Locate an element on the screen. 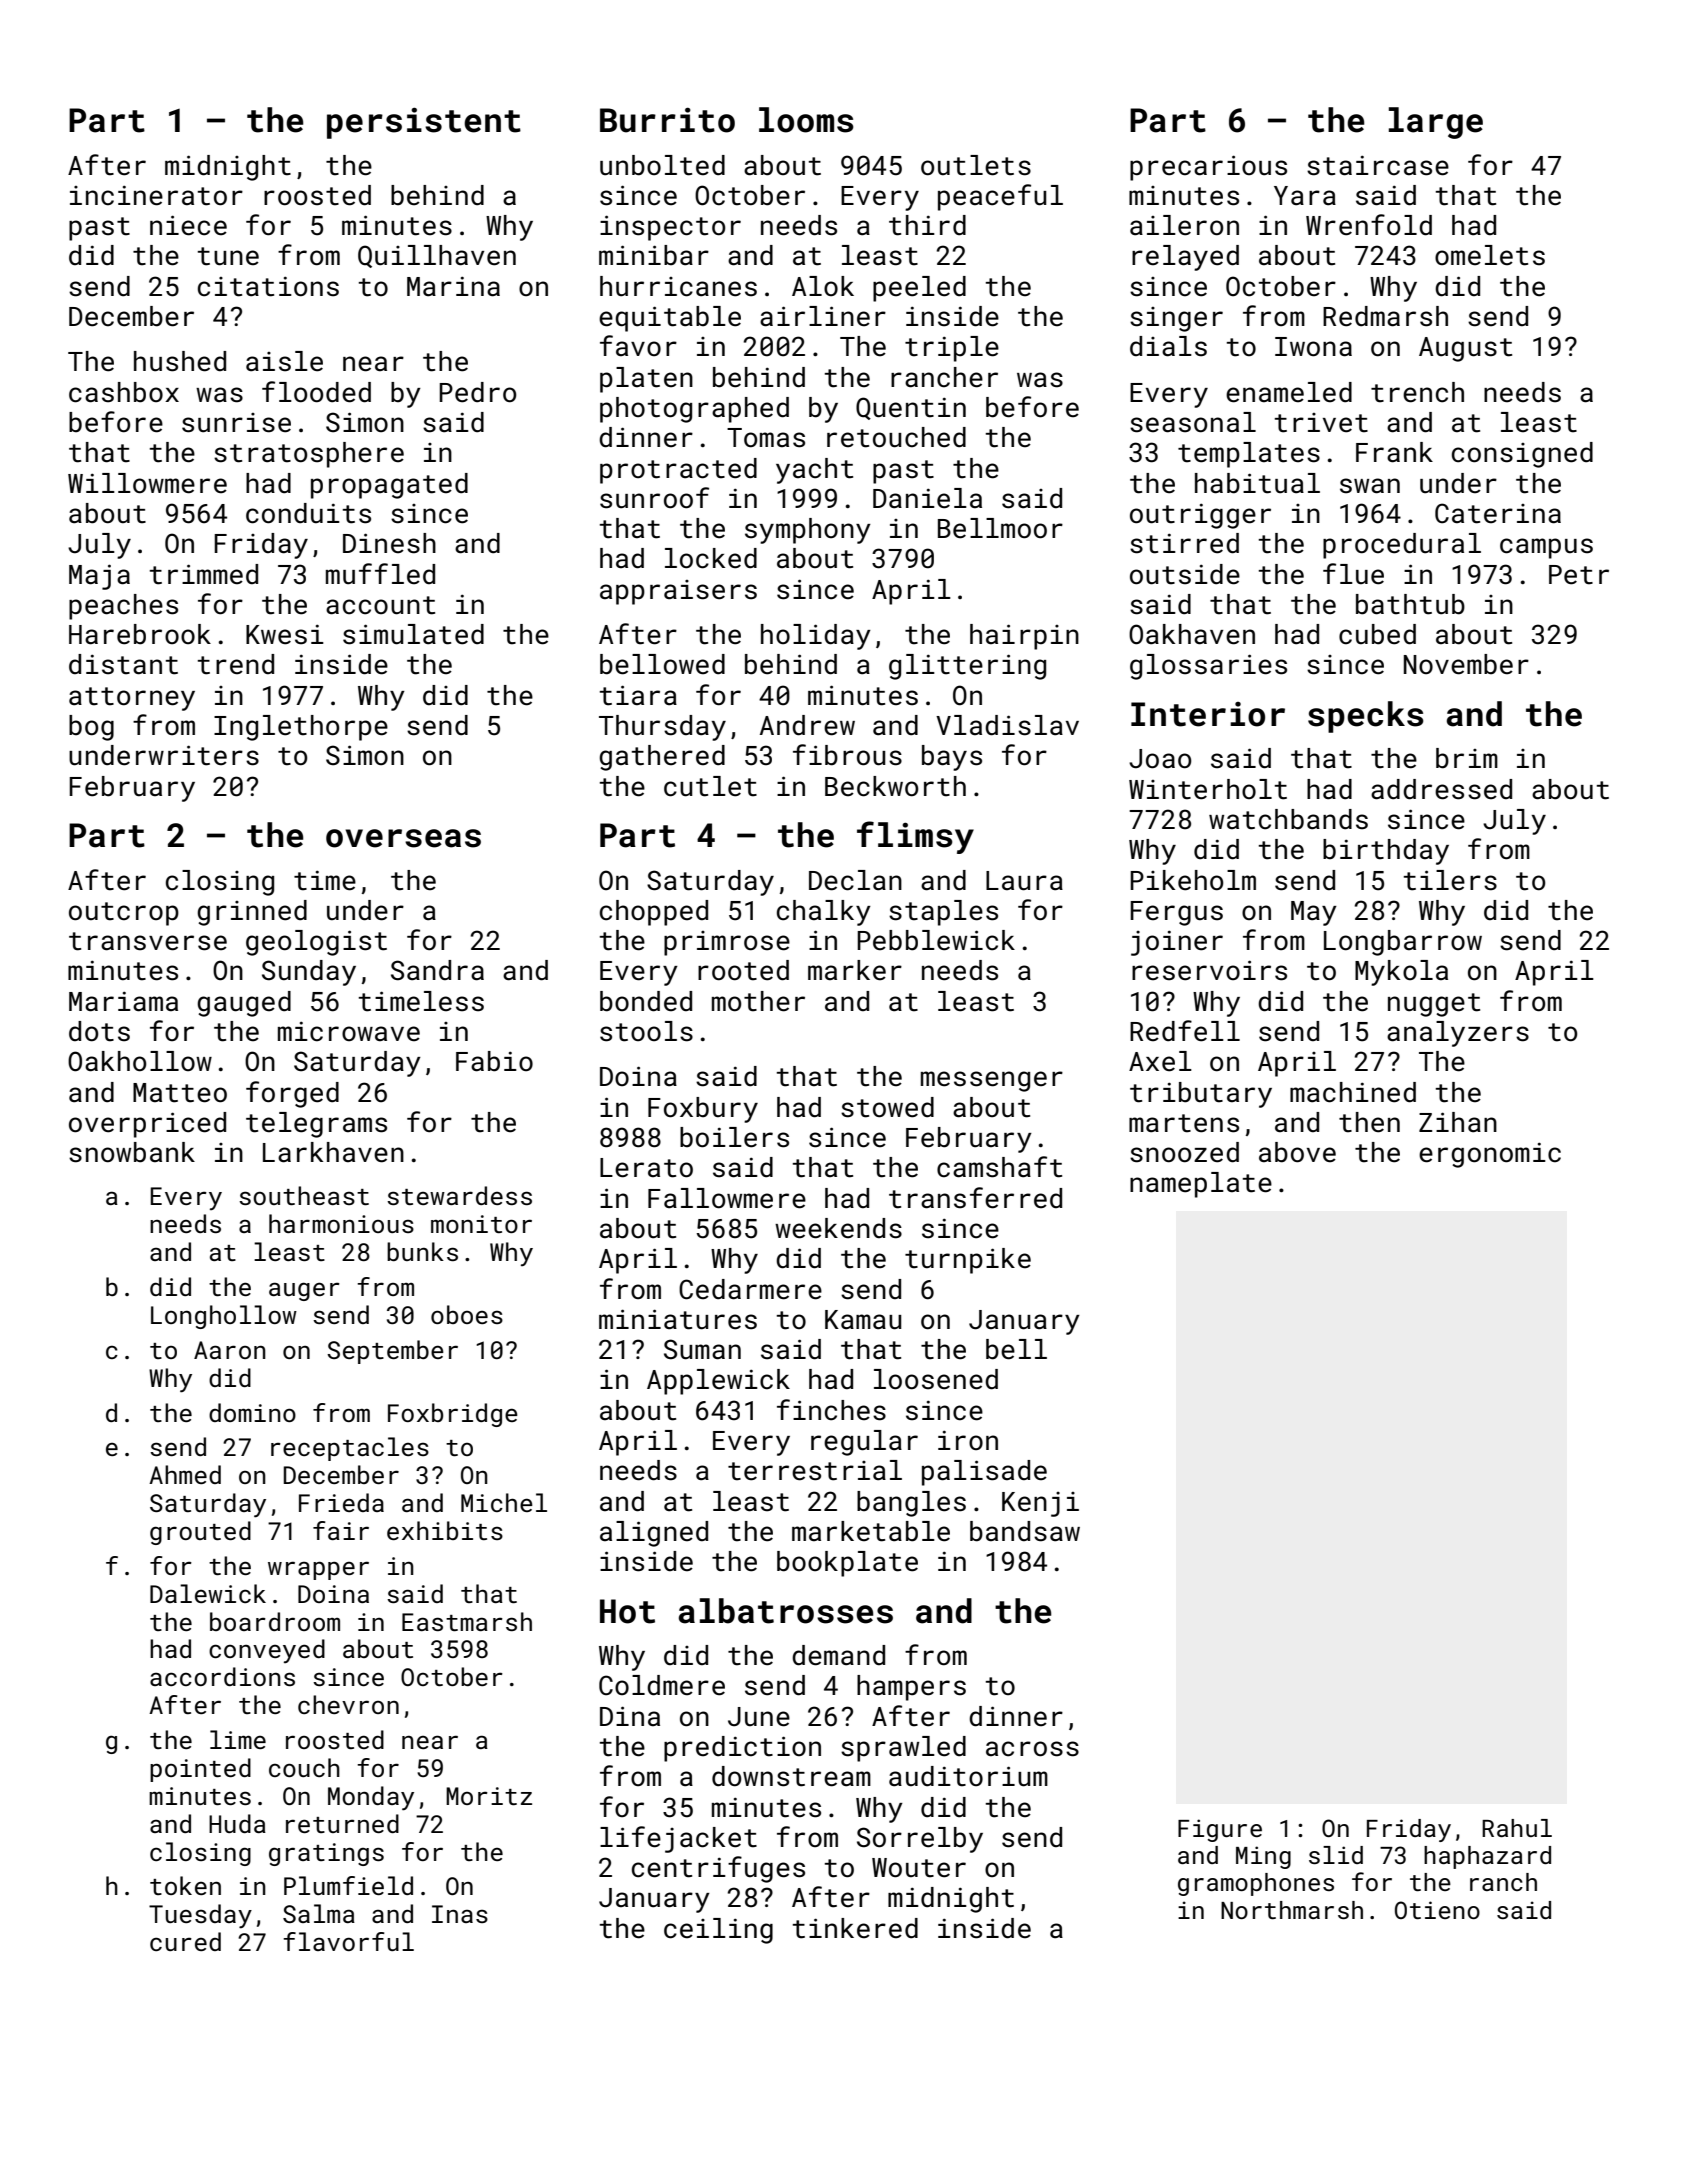  Burrito is located at coordinates (667, 120).
